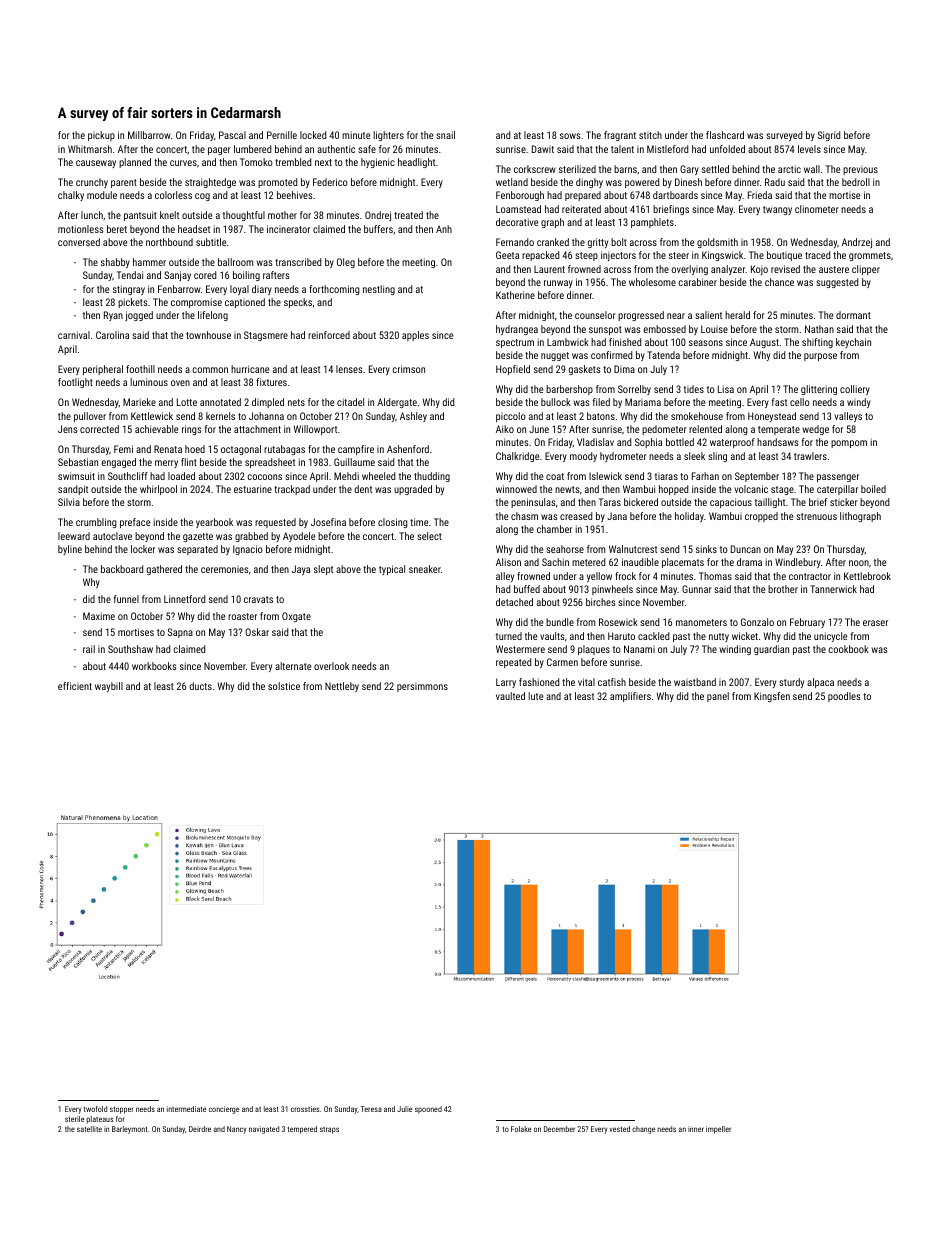 This document has height=1233, width=952. What do you see at coordinates (521, 1129) in the document?
I see `Folake` at bounding box center [521, 1129].
